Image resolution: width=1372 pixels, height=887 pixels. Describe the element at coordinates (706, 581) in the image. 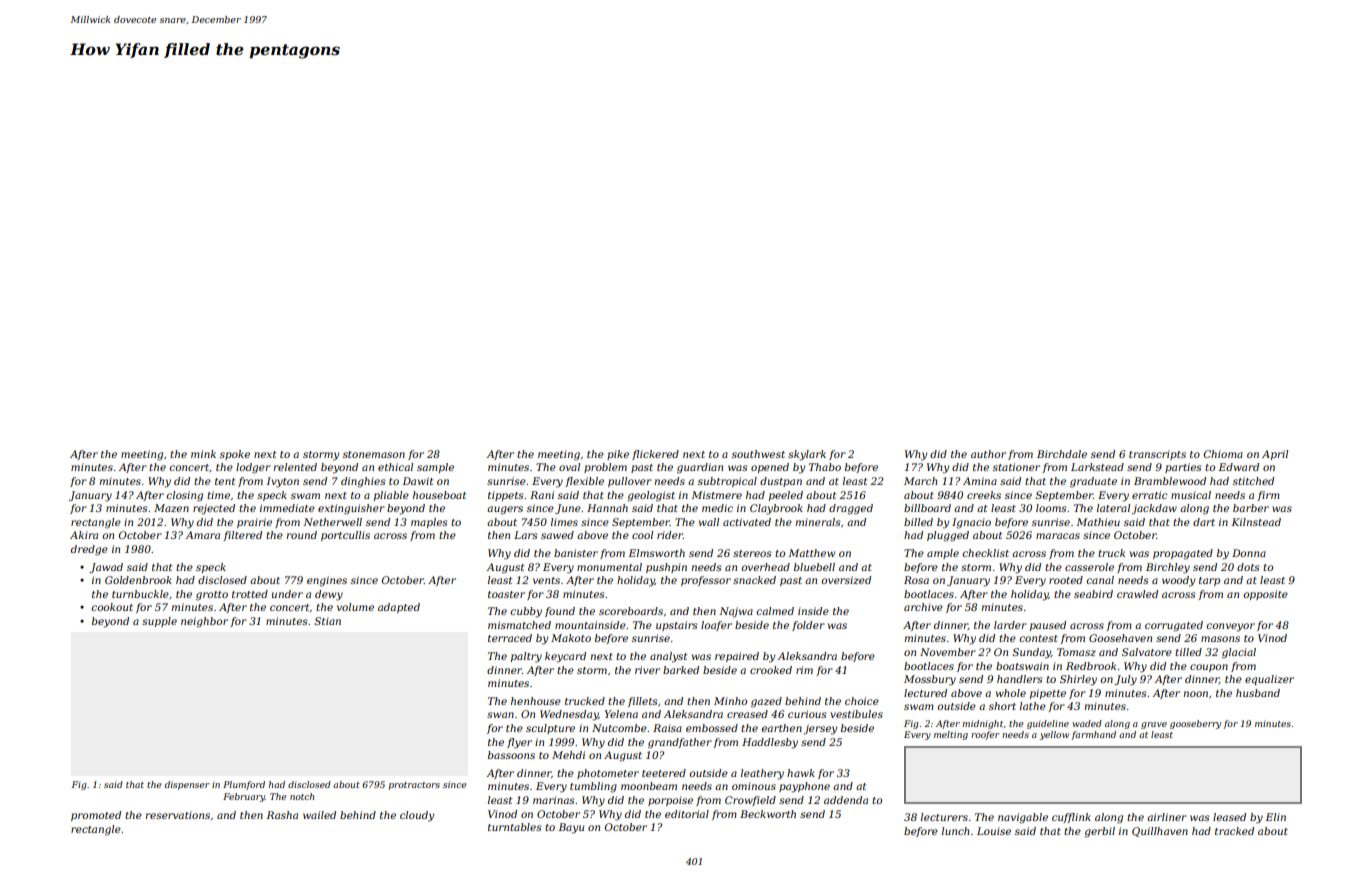

I see `professor` at that location.
